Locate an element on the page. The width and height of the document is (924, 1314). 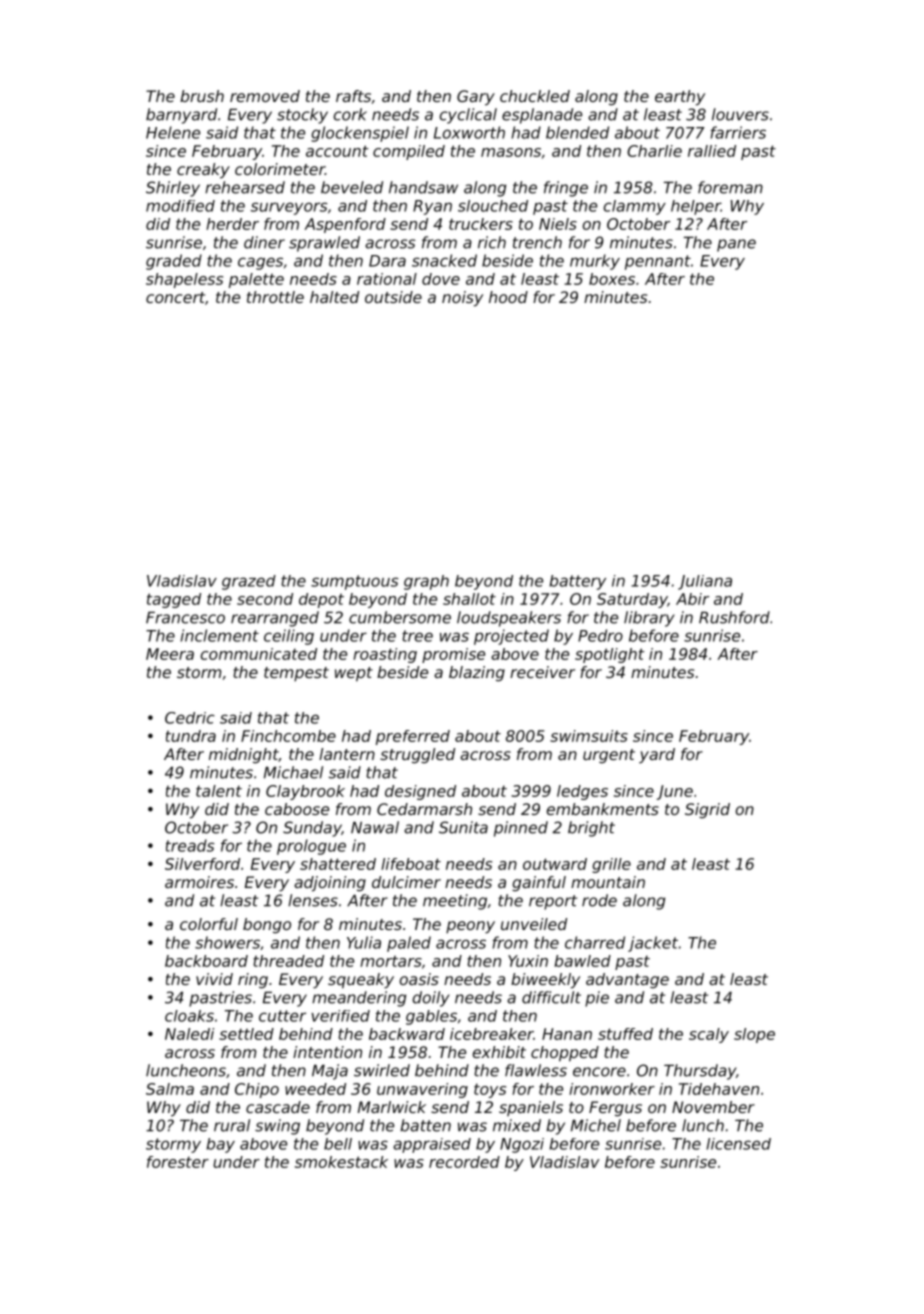
earthy is located at coordinates (680, 98).
